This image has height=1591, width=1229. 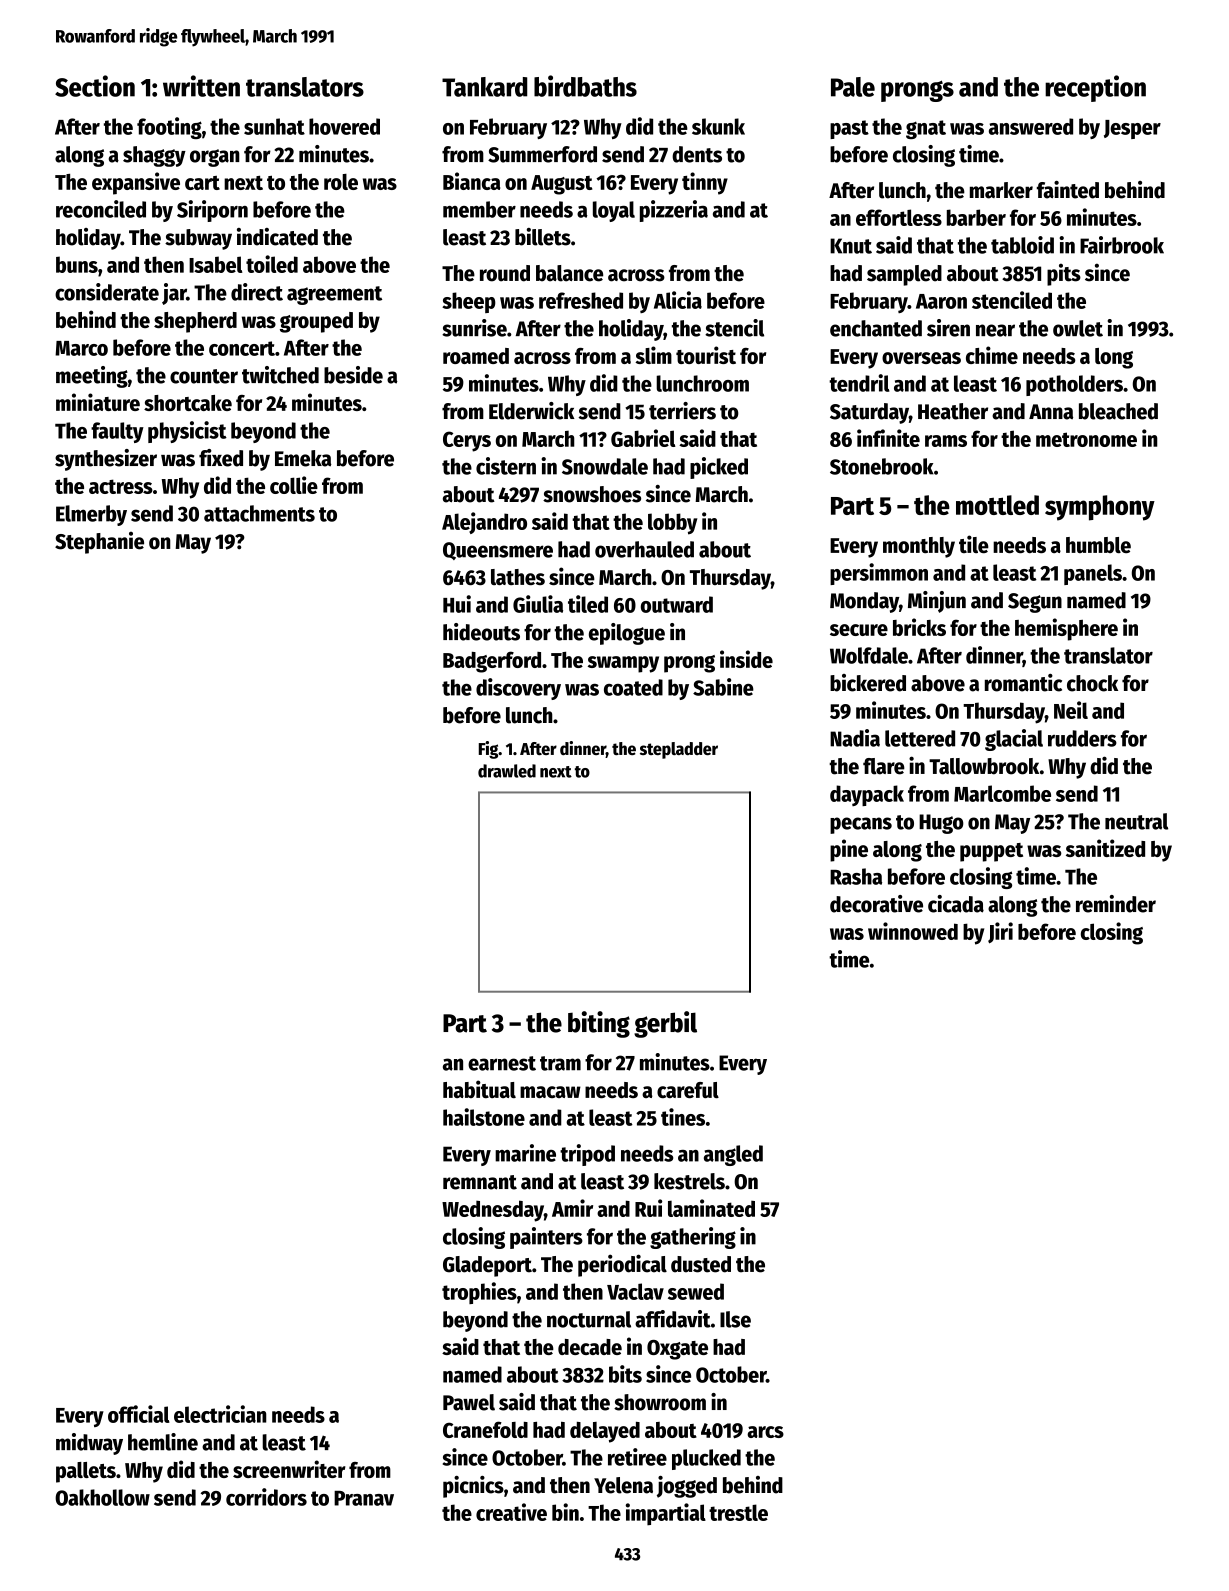 I want to click on Saturday, so click(x=869, y=413).
